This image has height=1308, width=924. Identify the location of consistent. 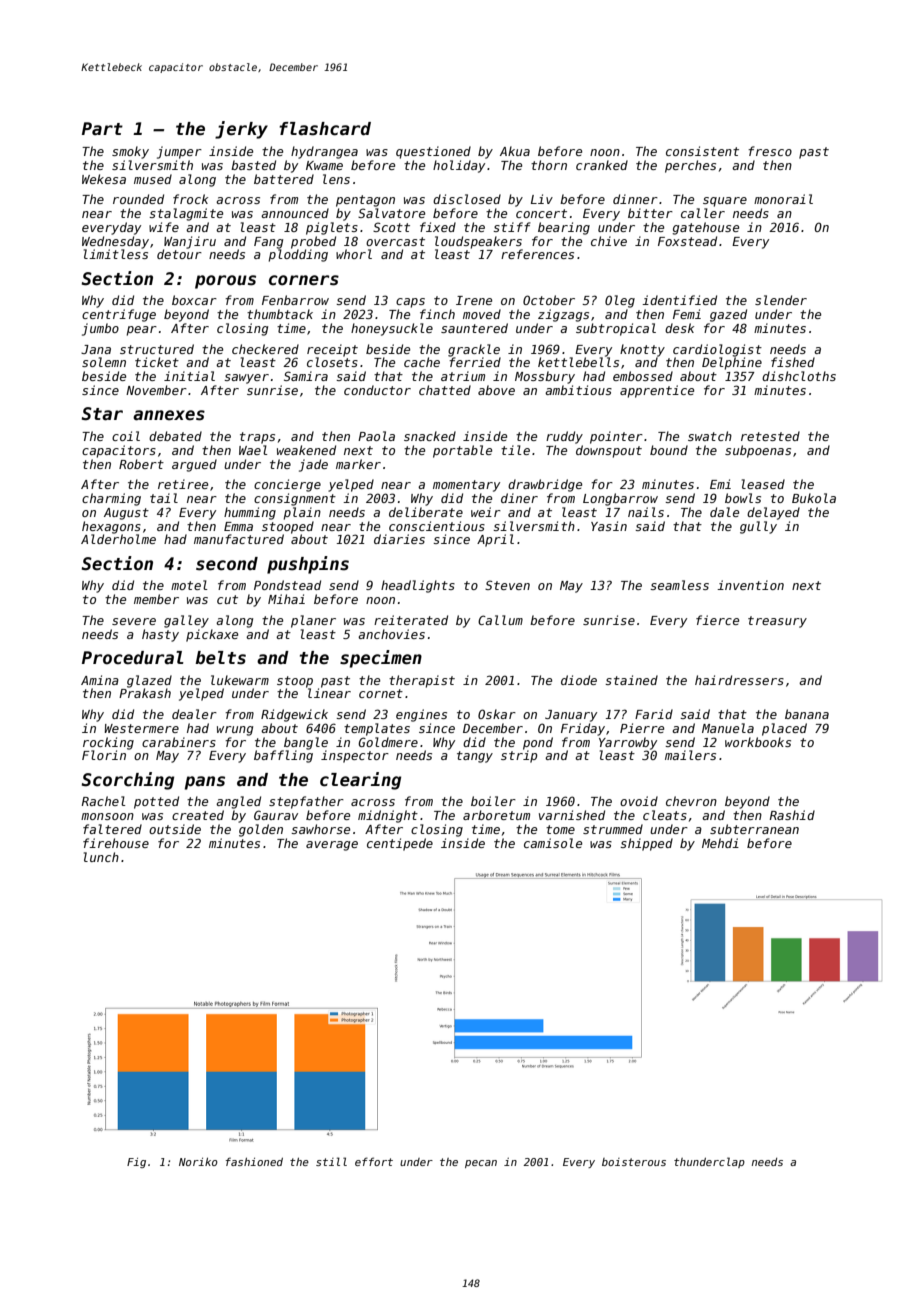
(702, 151).
